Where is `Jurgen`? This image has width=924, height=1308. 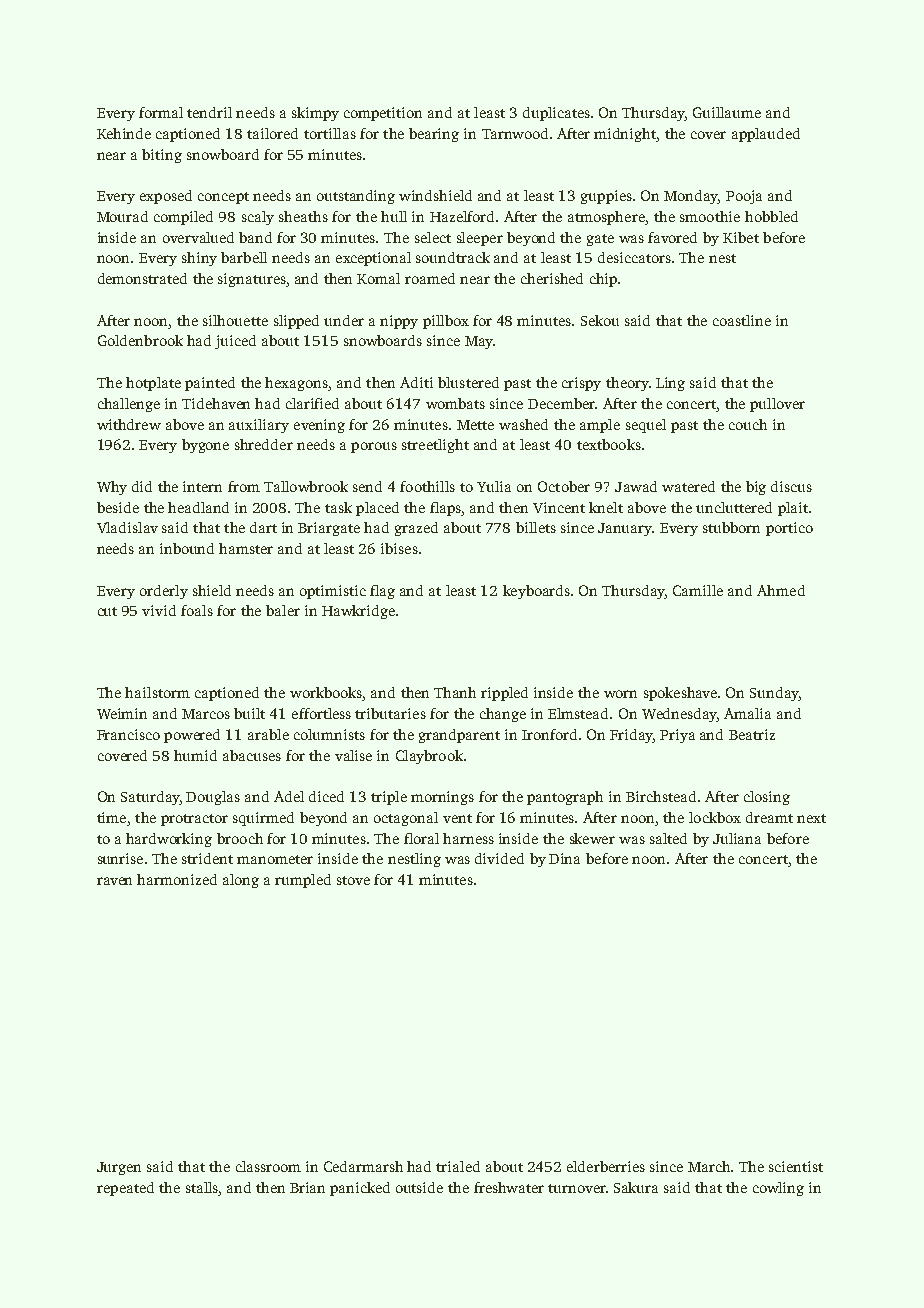 Jurgen is located at coordinates (119, 1168).
